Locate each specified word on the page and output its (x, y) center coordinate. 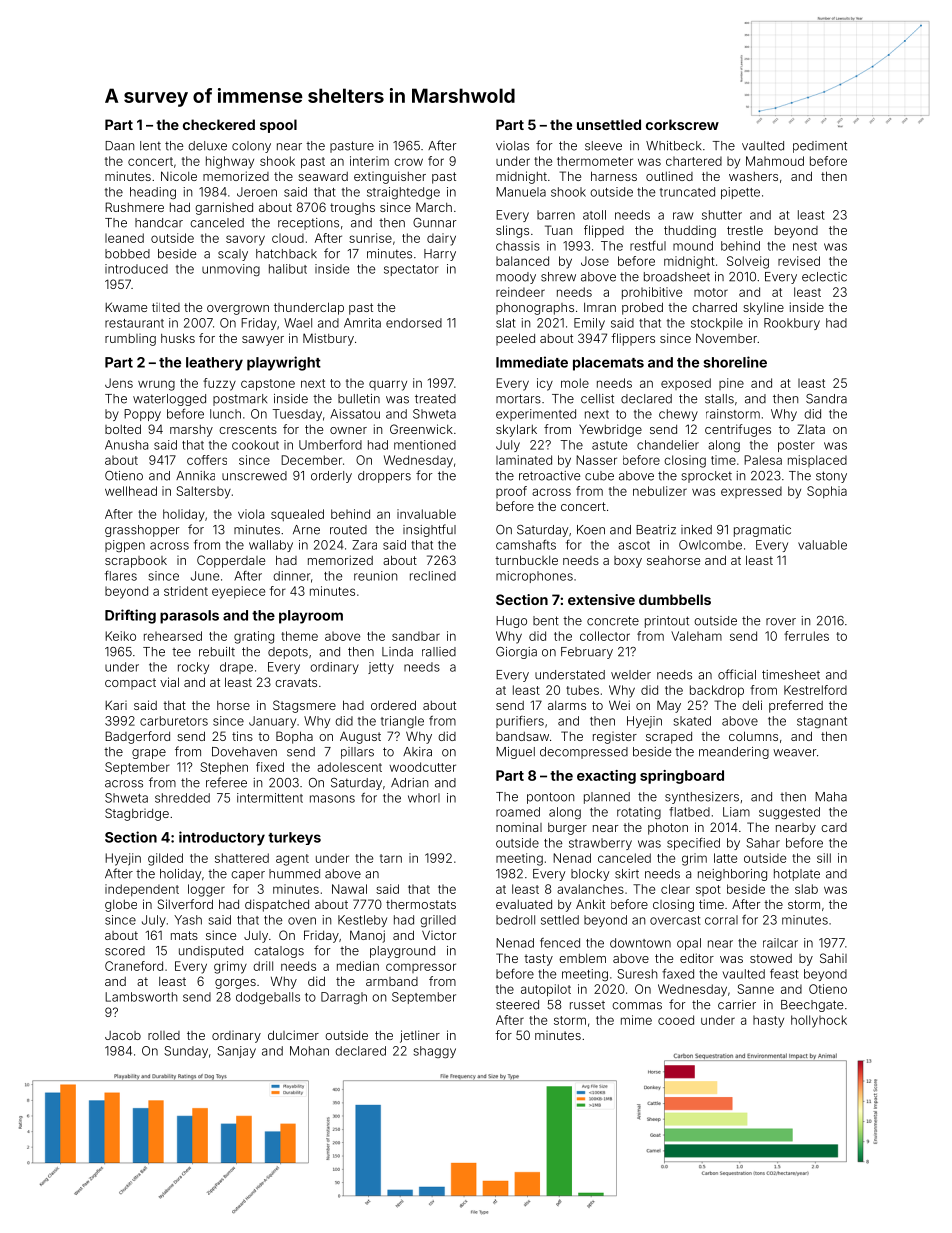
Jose (595, 261)
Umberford (330, 445)
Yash (188, 920)
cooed (676, 1020)
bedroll (515, 920)
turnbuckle (526, 560)
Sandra (826, 399)
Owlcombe (710, 545)
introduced (136, 269)
